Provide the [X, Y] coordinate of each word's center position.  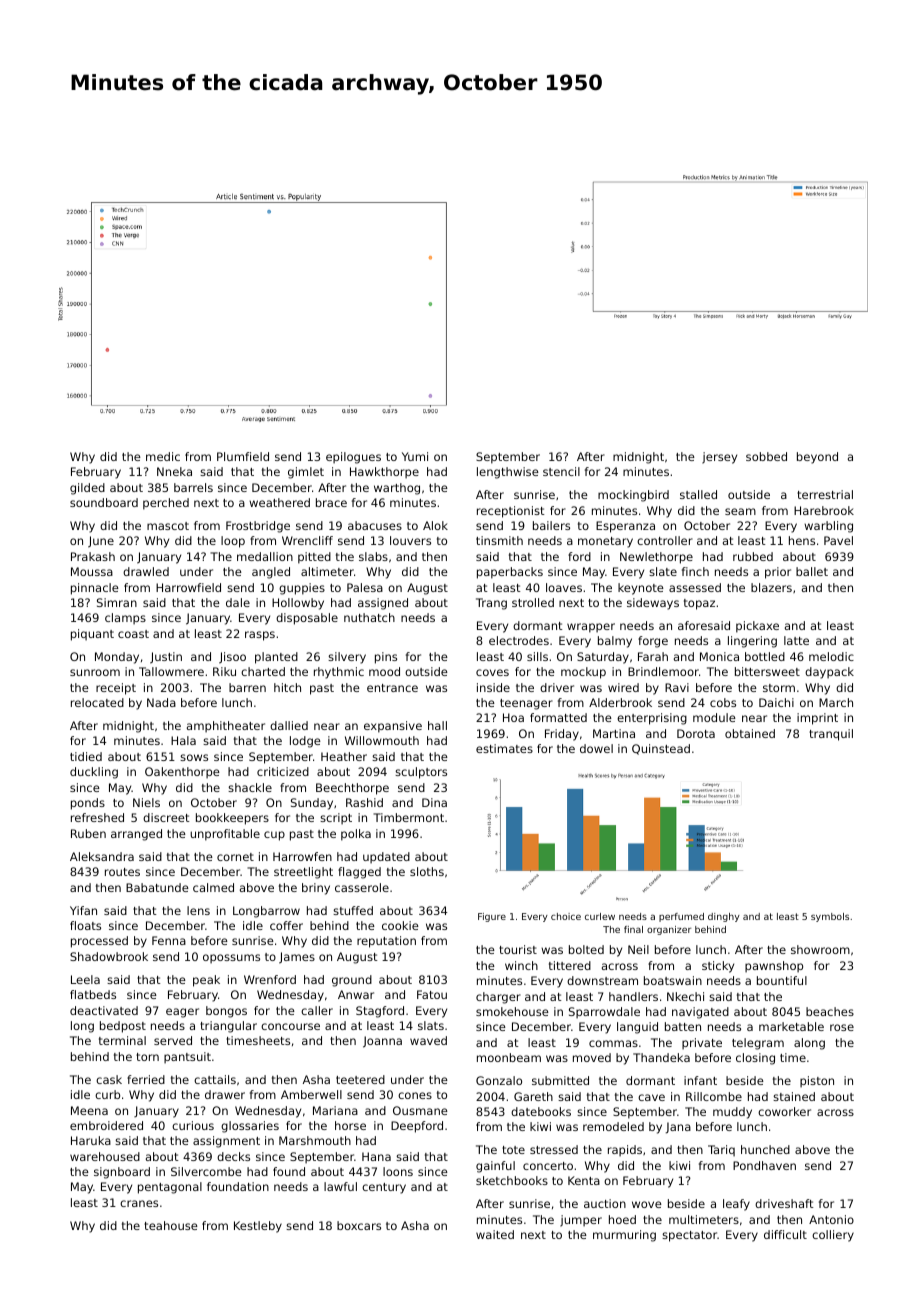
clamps [125, 619]
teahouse [171, 1225]
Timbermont [408, 817]
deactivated [104, 1010]
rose [842, 1027]
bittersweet [767, 671]
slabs [373, 556]
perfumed [681, 917]
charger [498, 998]
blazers [771, 587]
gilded [87, 489]
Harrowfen [302, 856]
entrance [392, 688]
